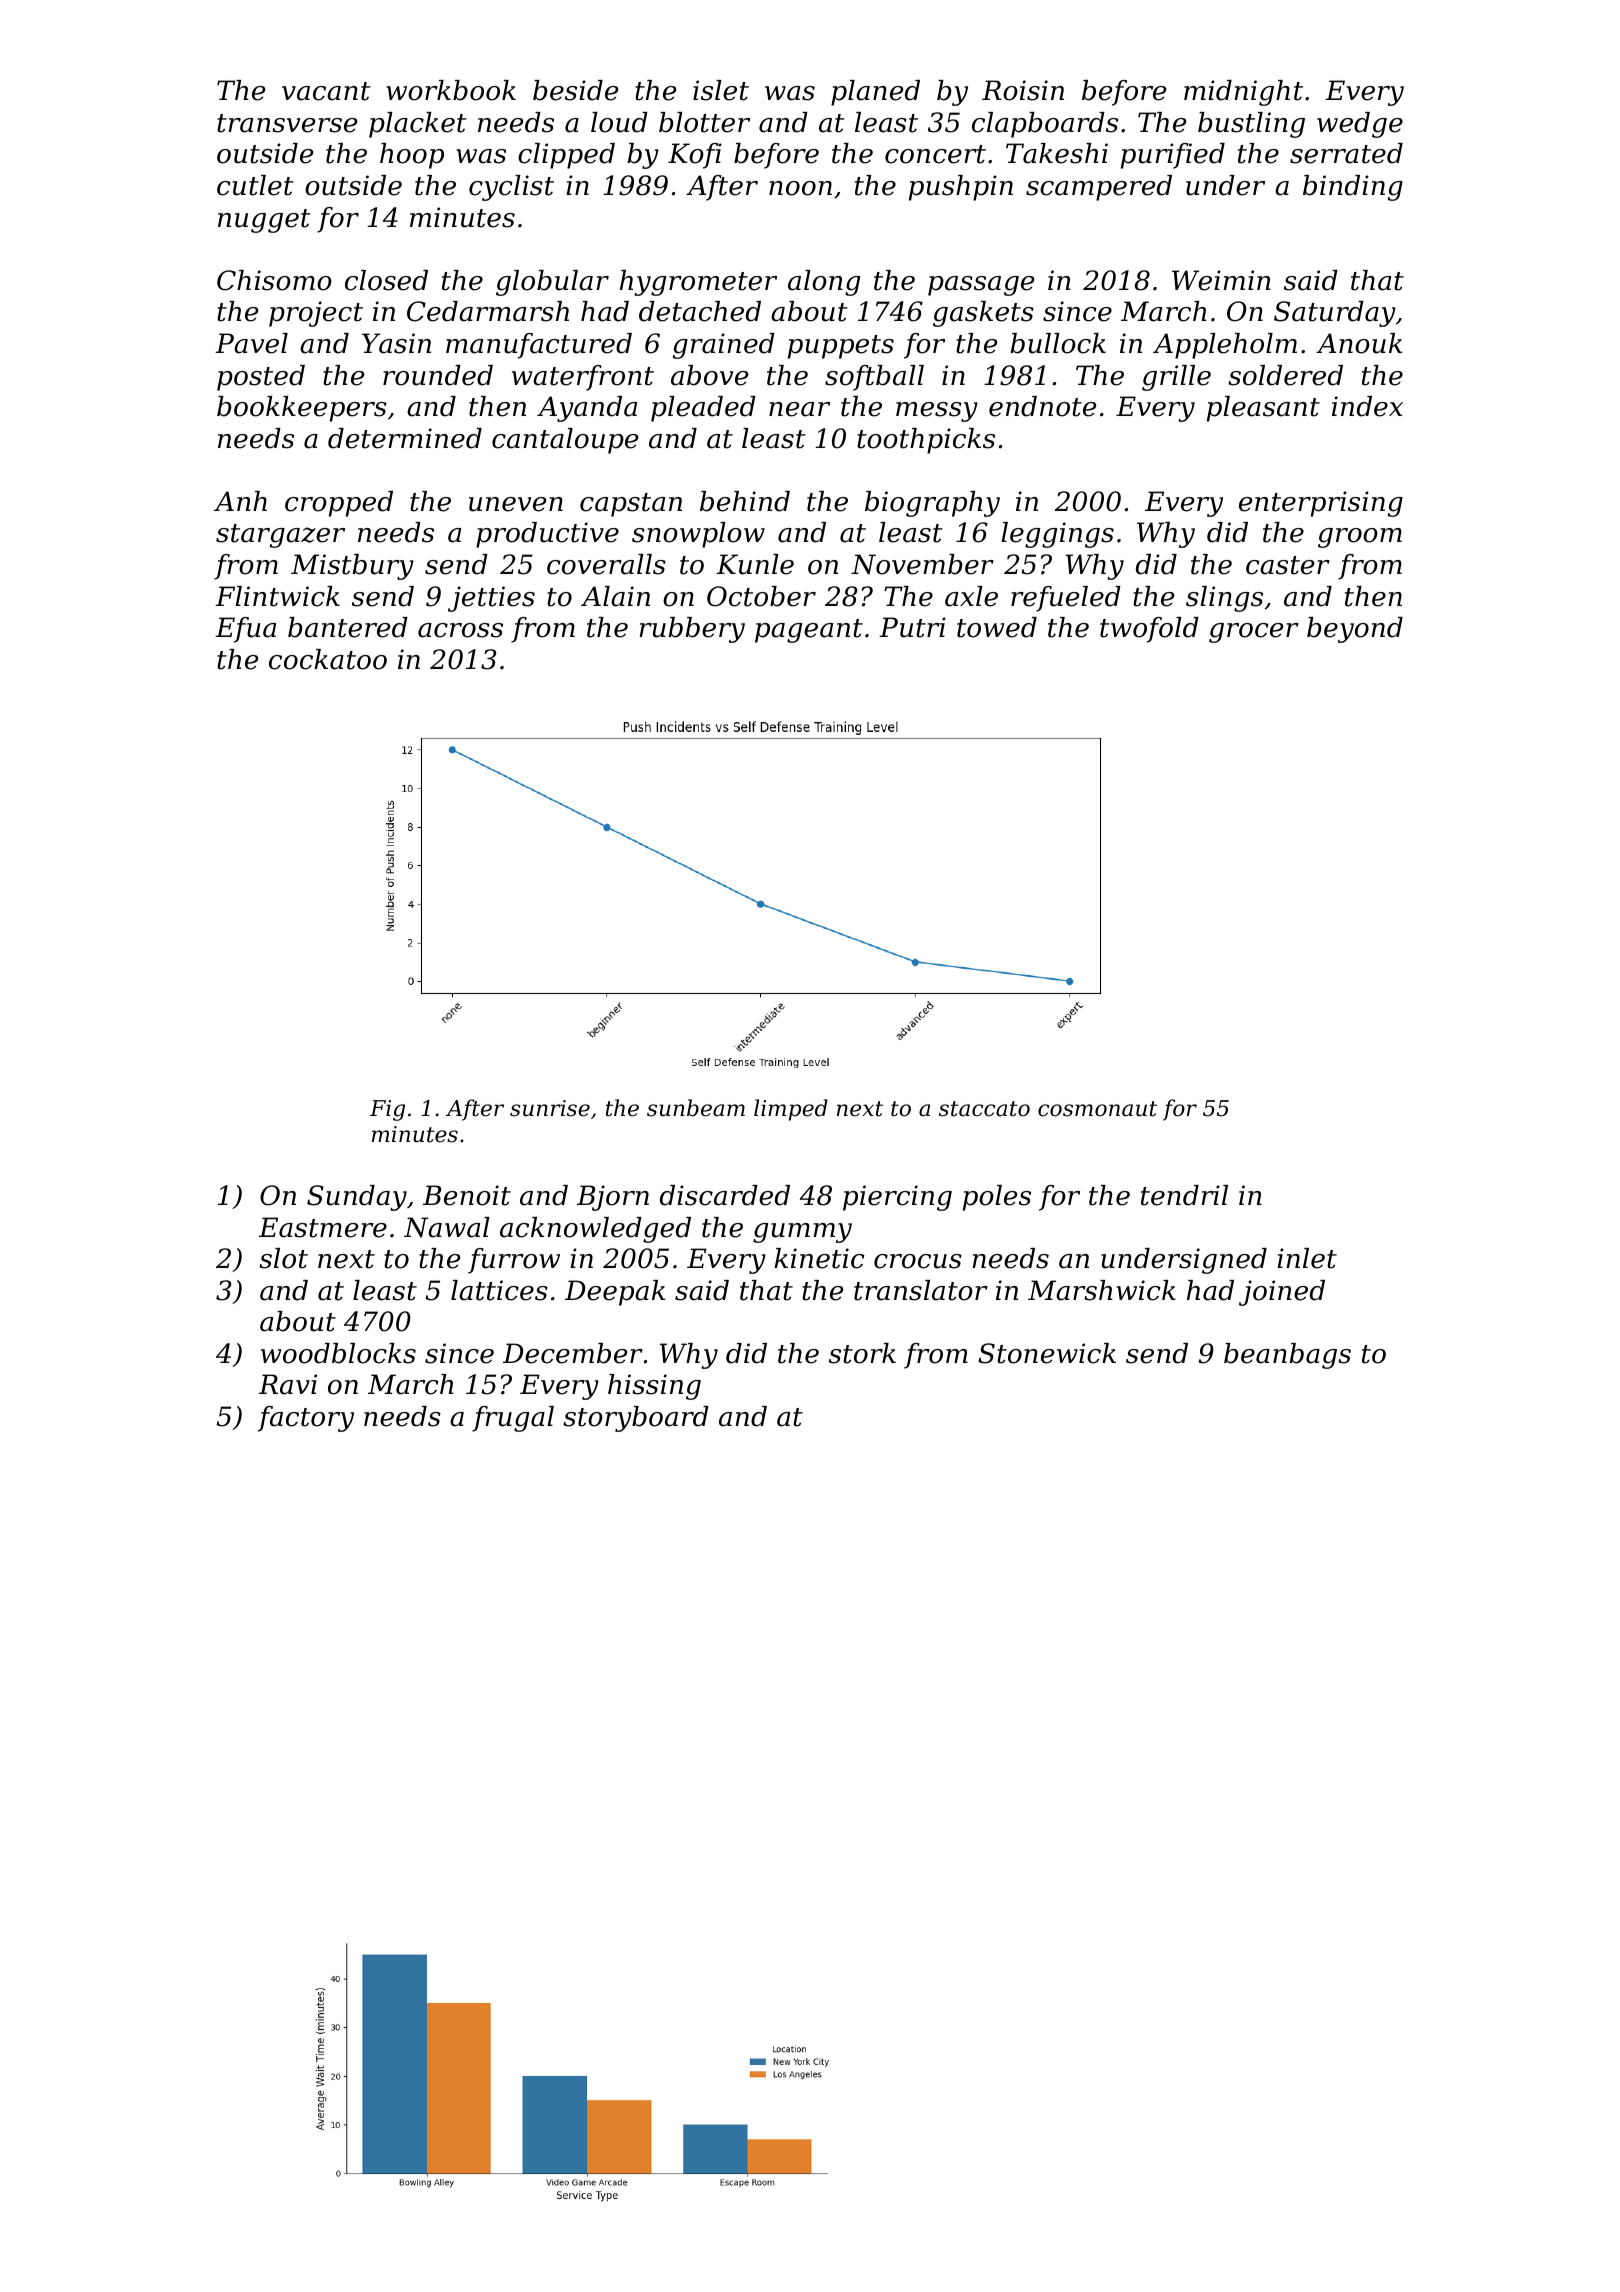  Describe the element at coordinates (841, 347) in the screenshot. I see `puppets` at that location.
